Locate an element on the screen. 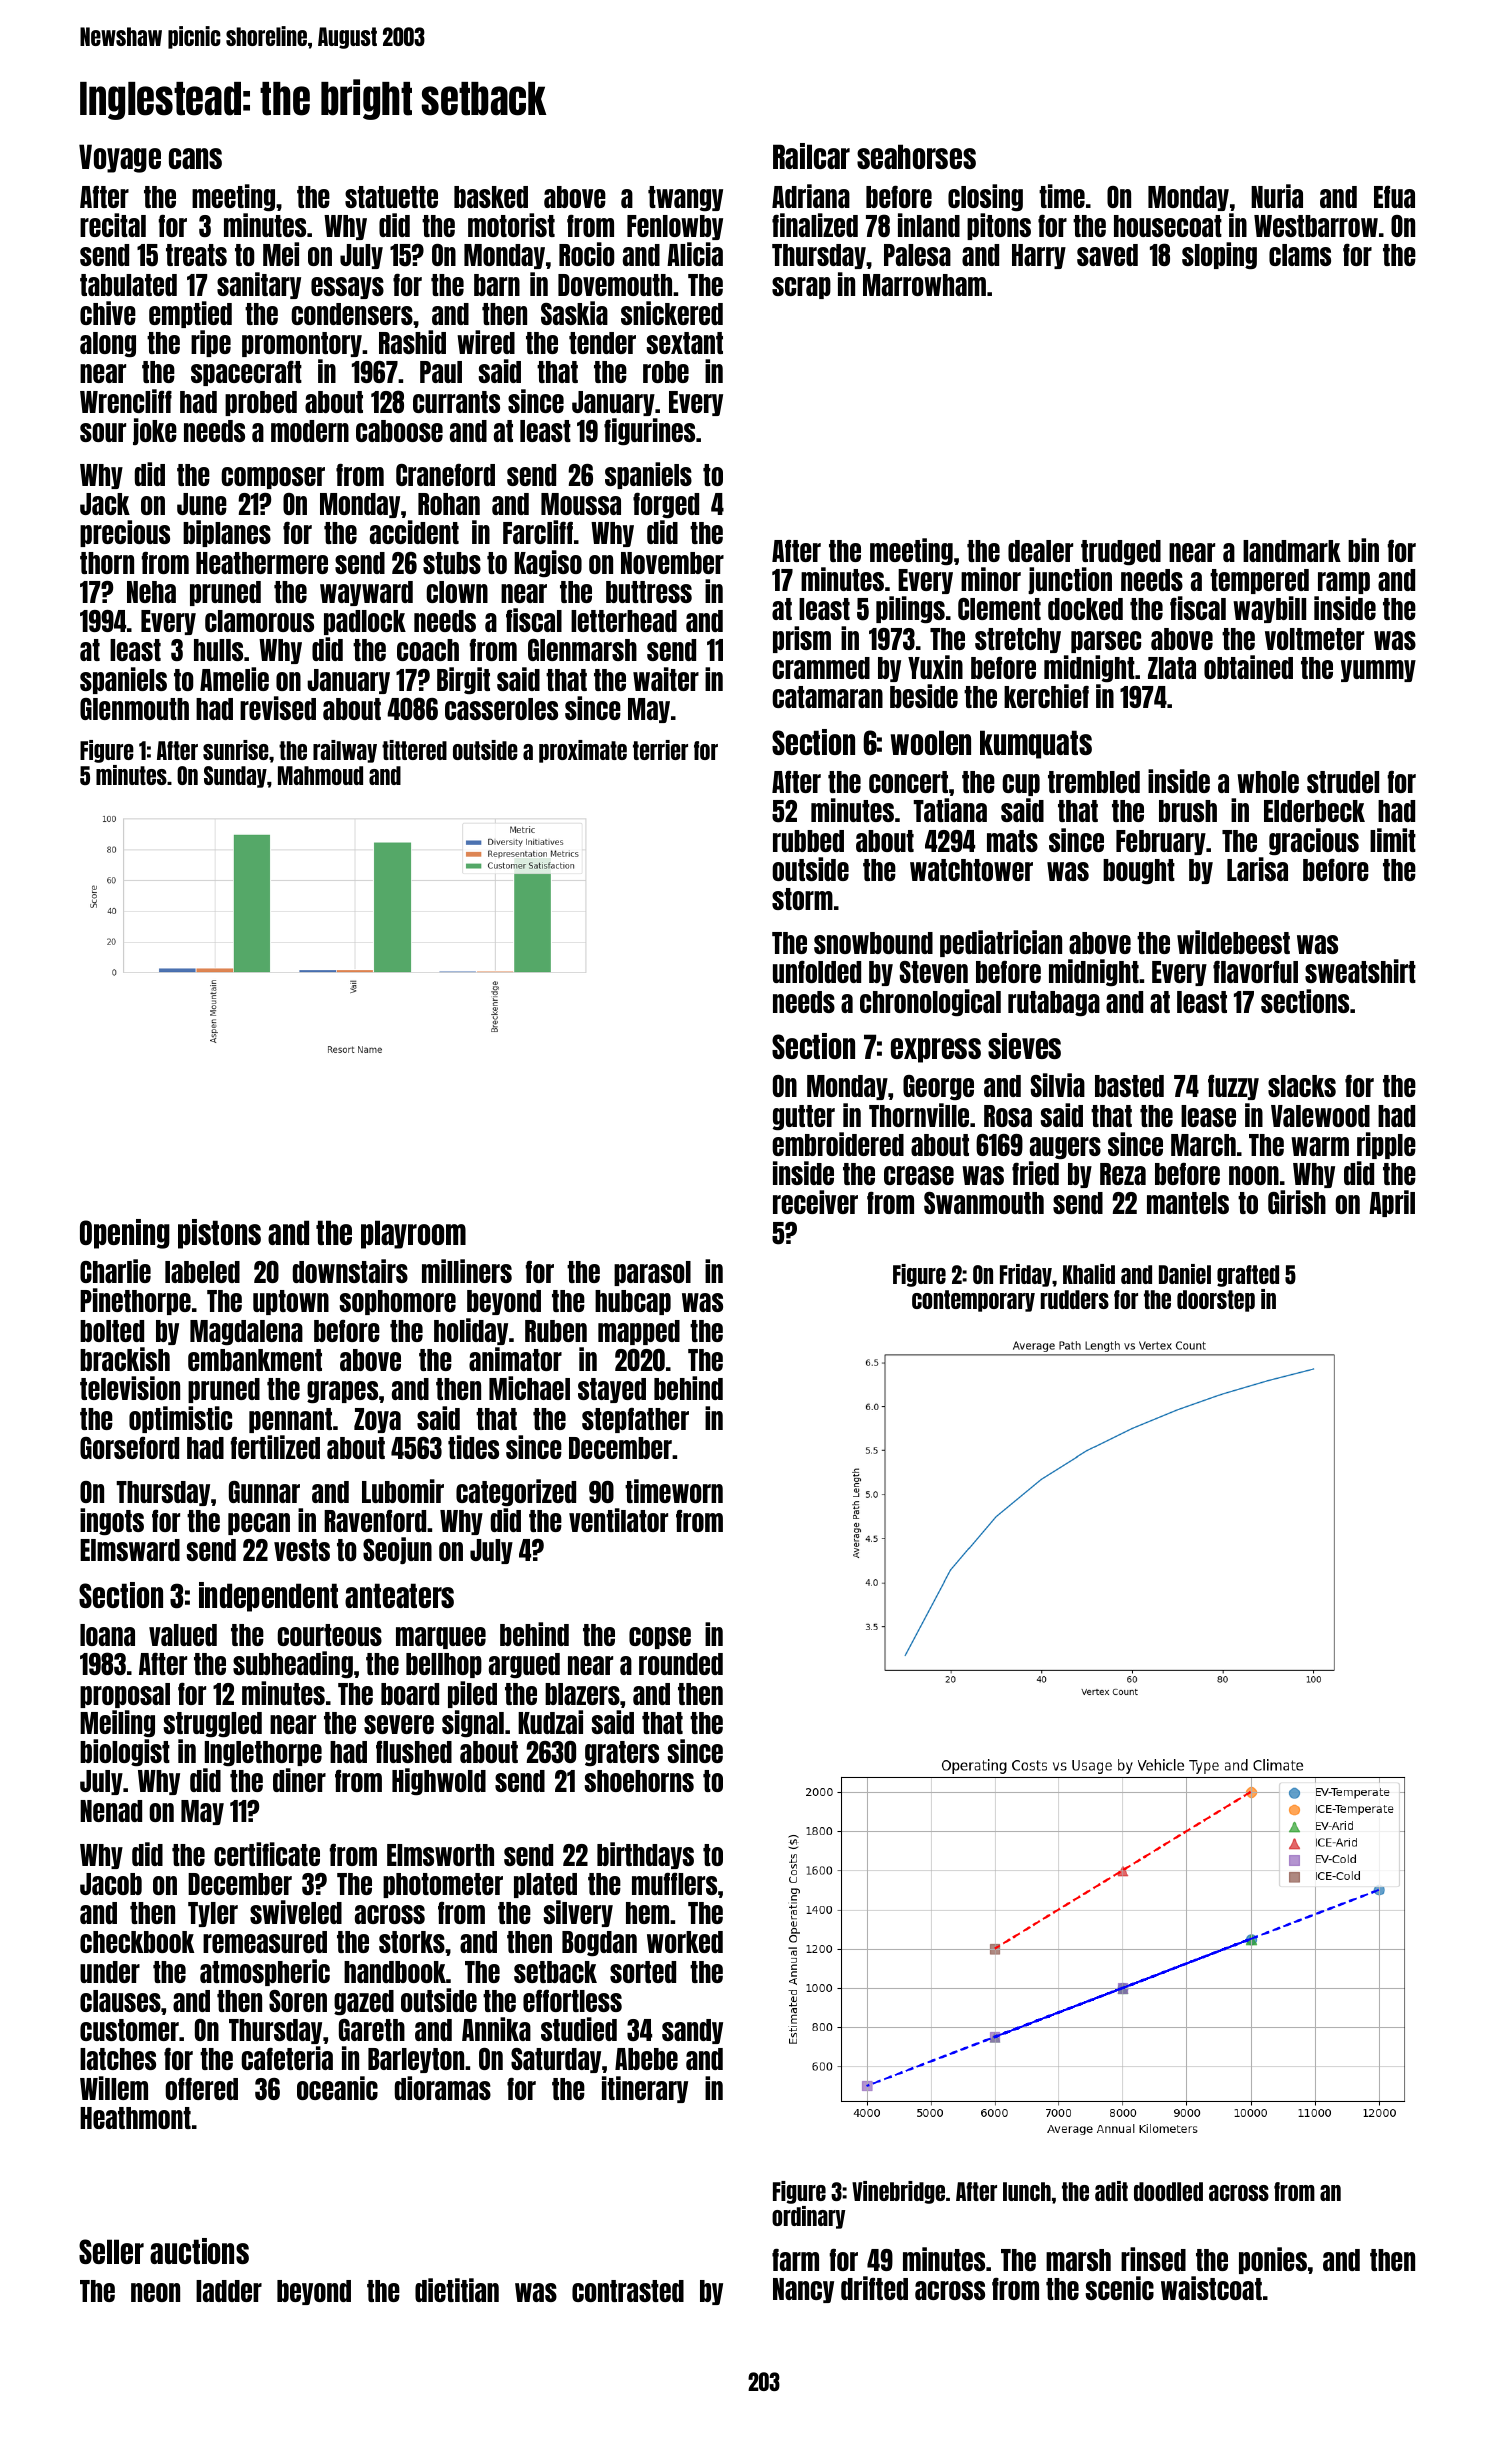 The height and width of the screenshot is (2464, 1496). shoehorns is located at coordinates (639, 1781).
